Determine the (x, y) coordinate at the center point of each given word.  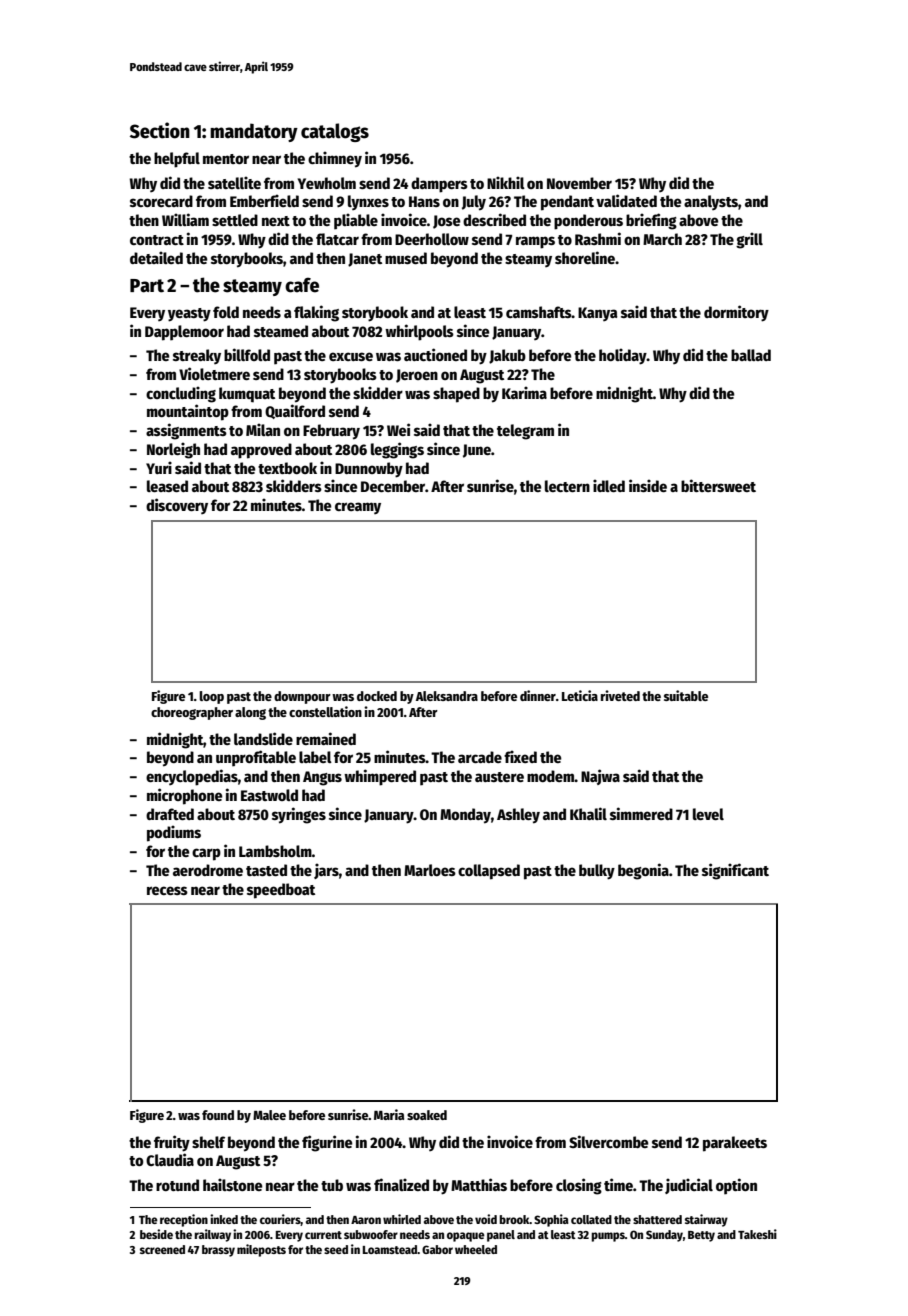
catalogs (335, 132)
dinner (538, 695)
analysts (711, 202)
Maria (389, 1114)
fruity (172, 1143)
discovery (177, 506)
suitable (686, 695)
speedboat (281, 891)
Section (160, 130)
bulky (597, 872)
